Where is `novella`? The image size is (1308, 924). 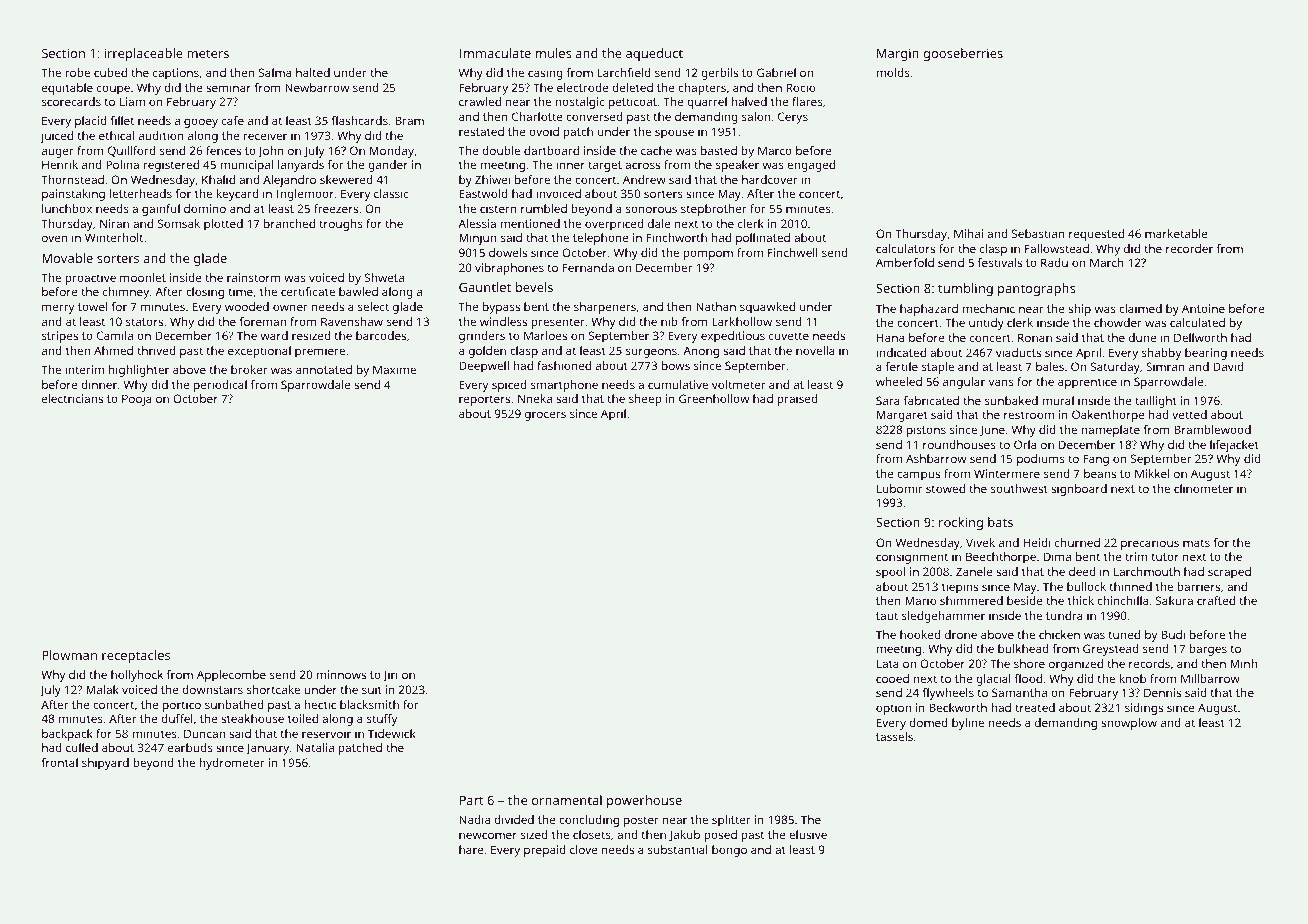
novella is located at coordinates (815, 350).
